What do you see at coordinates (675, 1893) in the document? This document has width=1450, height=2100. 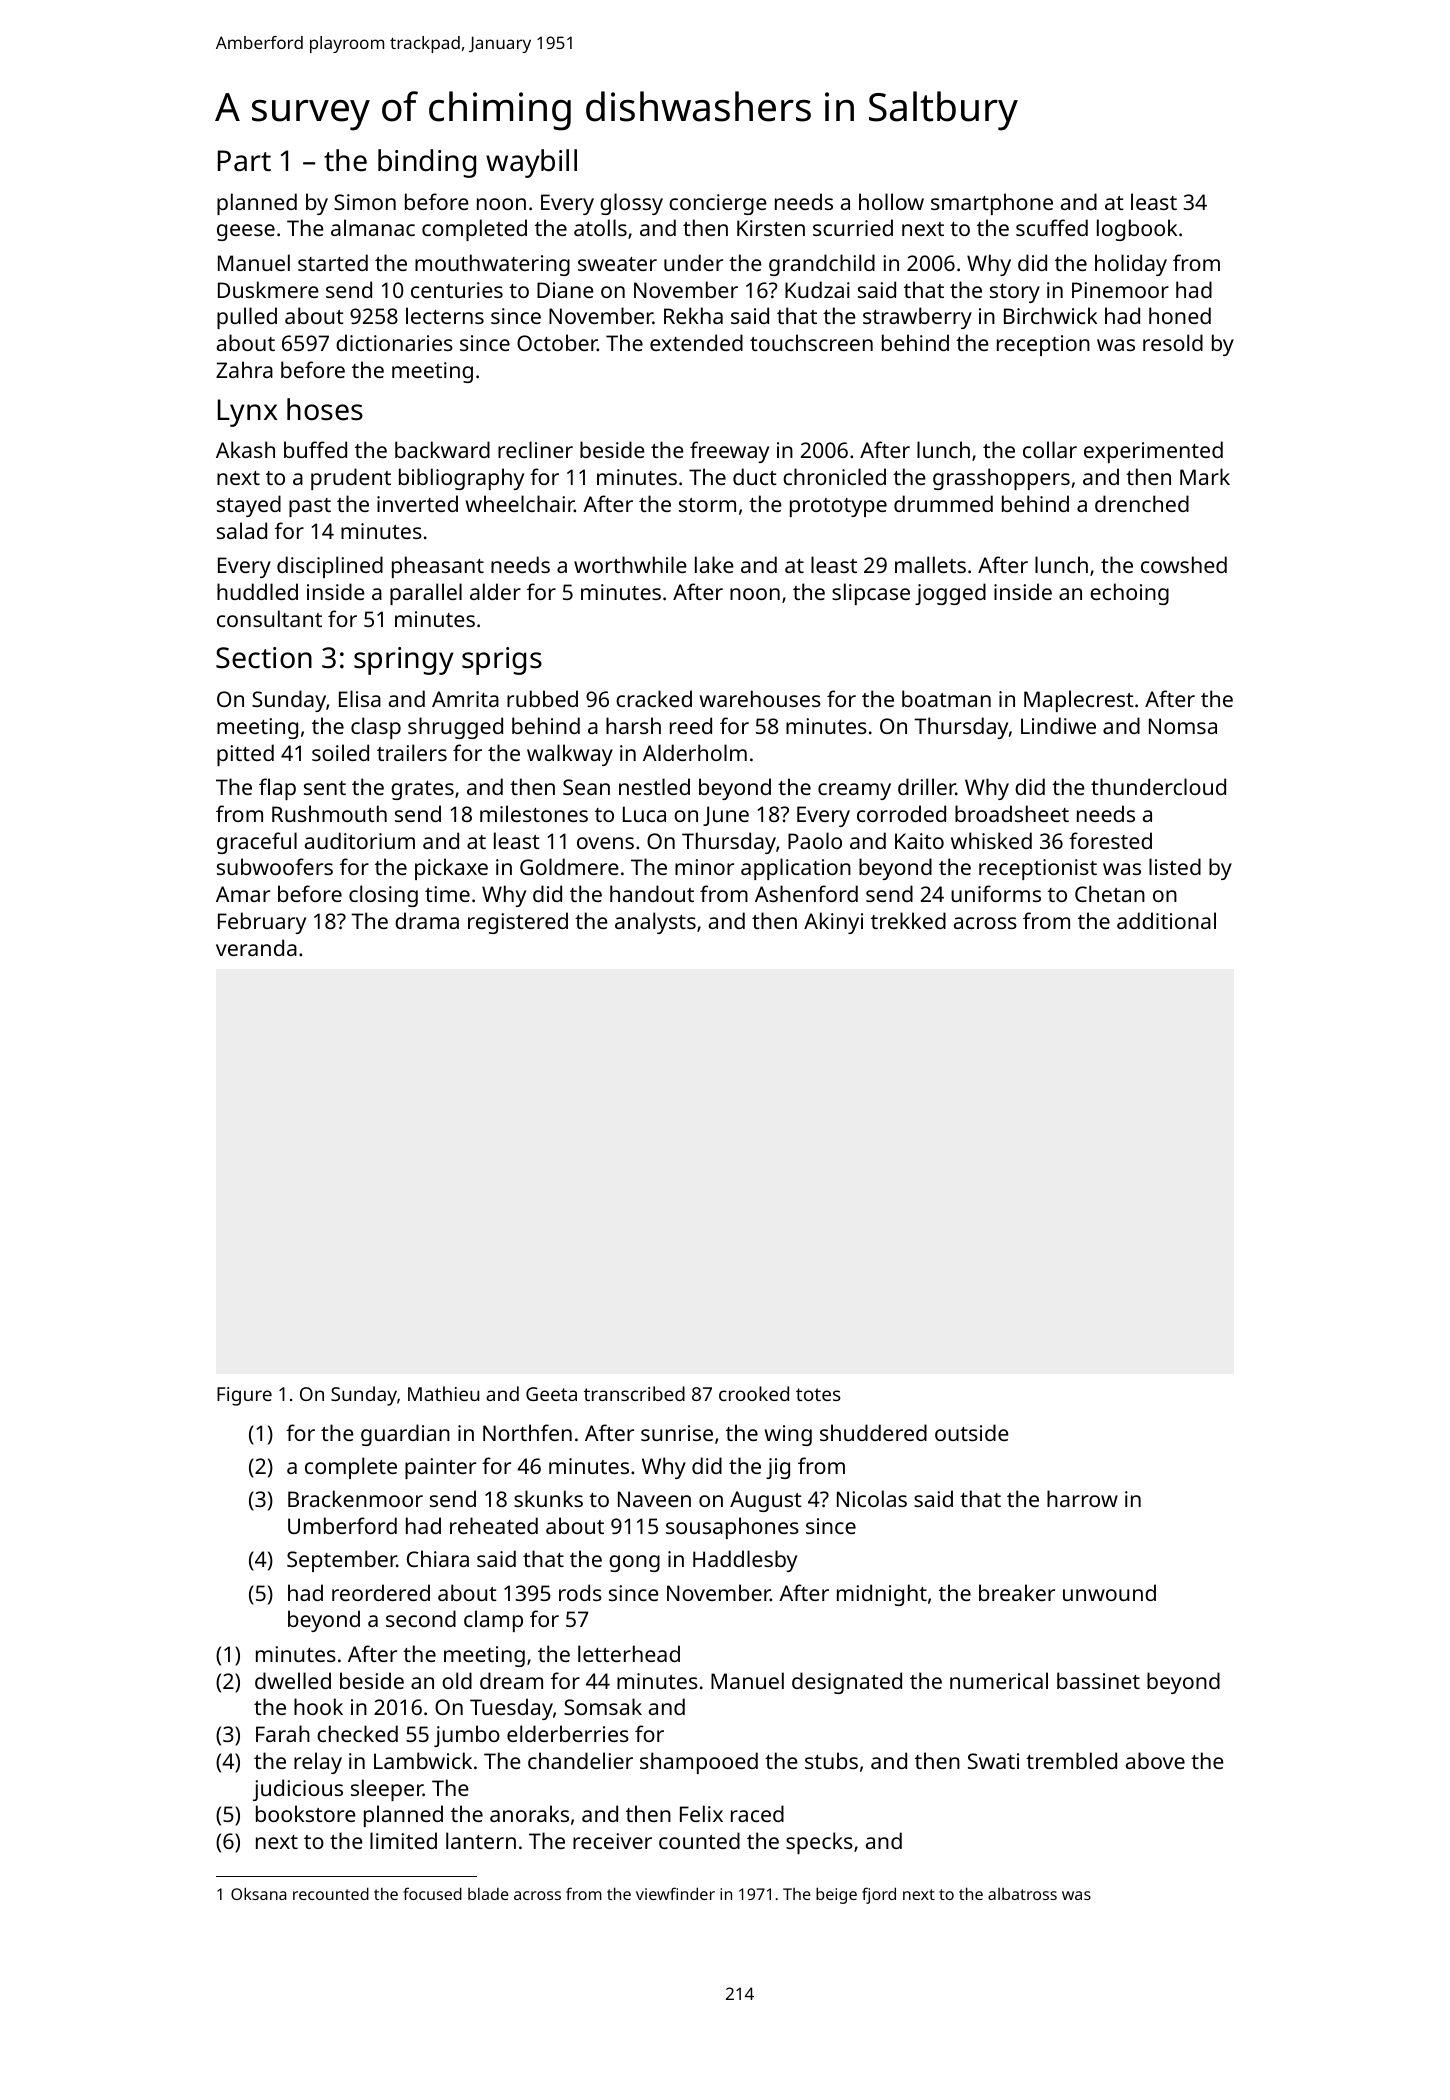 I see `viewfinder` at bounding box center [675, 1893].
